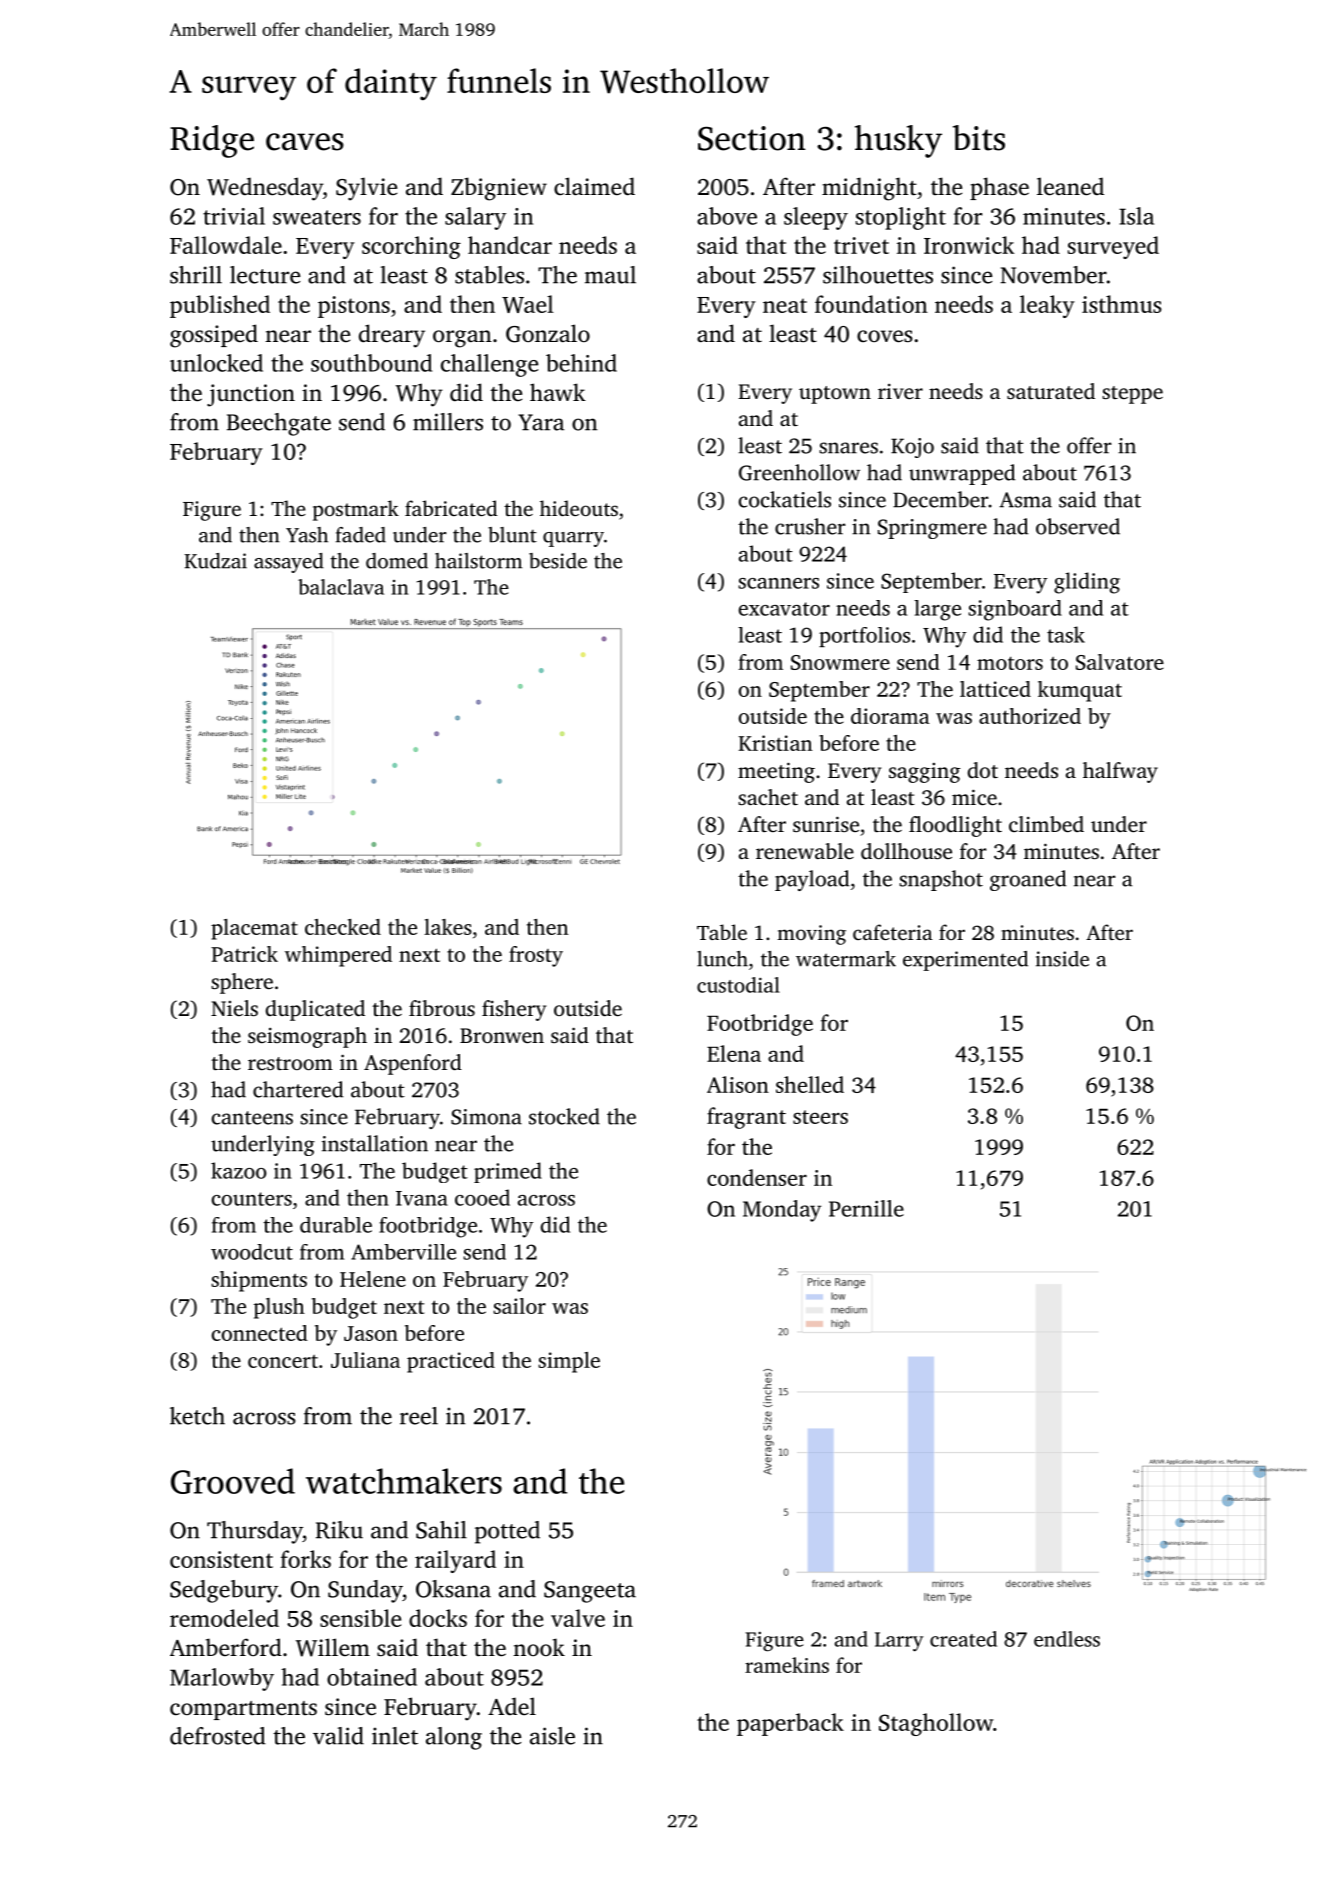 The width and height of the document is (1334, 1887). Describe the element at coordinates (454, 1738) in the document. I see `along` at that location.
